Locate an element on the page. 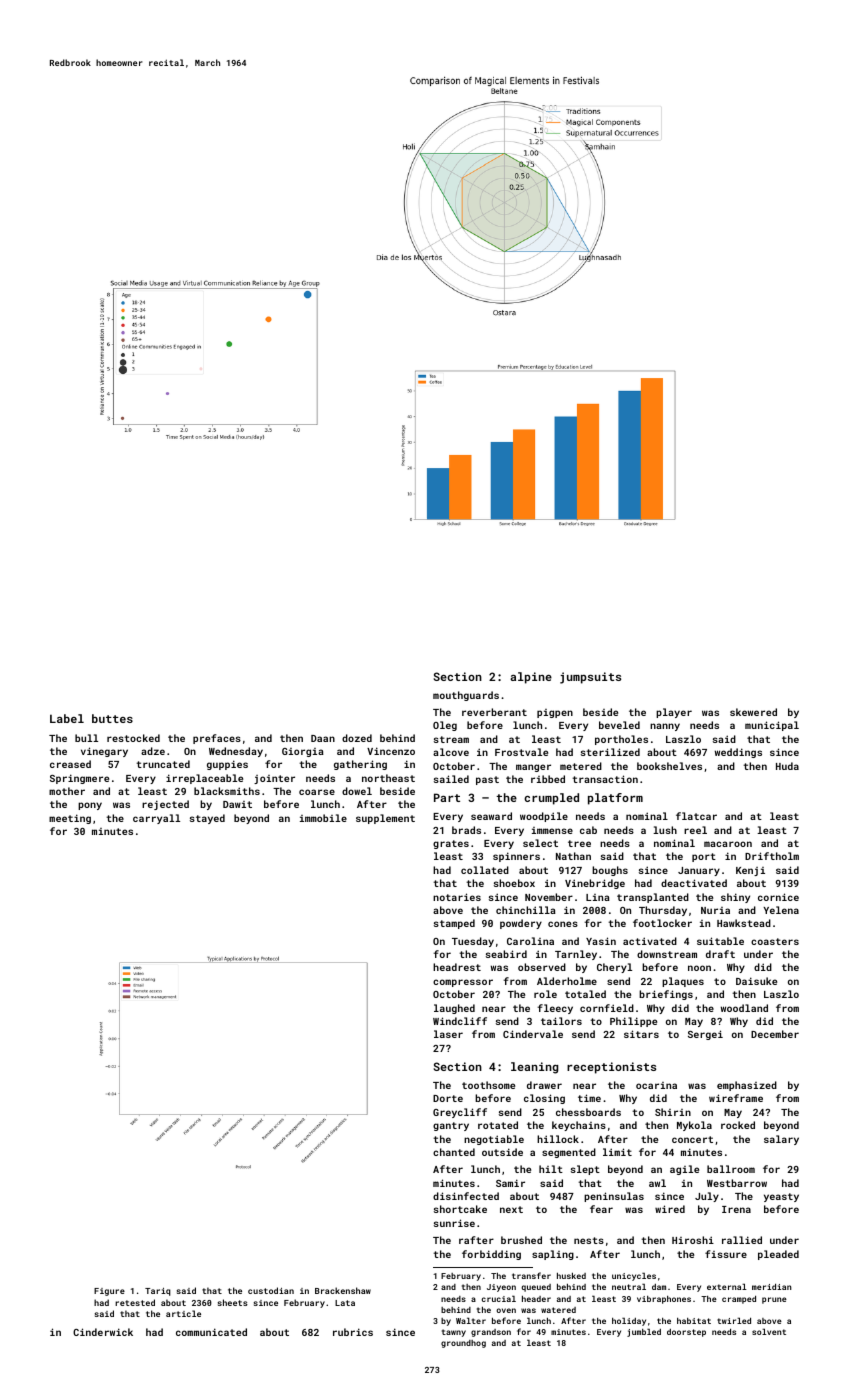 This page has width=849, height=1400. mouthguards is located at coordinates (466, 696).
